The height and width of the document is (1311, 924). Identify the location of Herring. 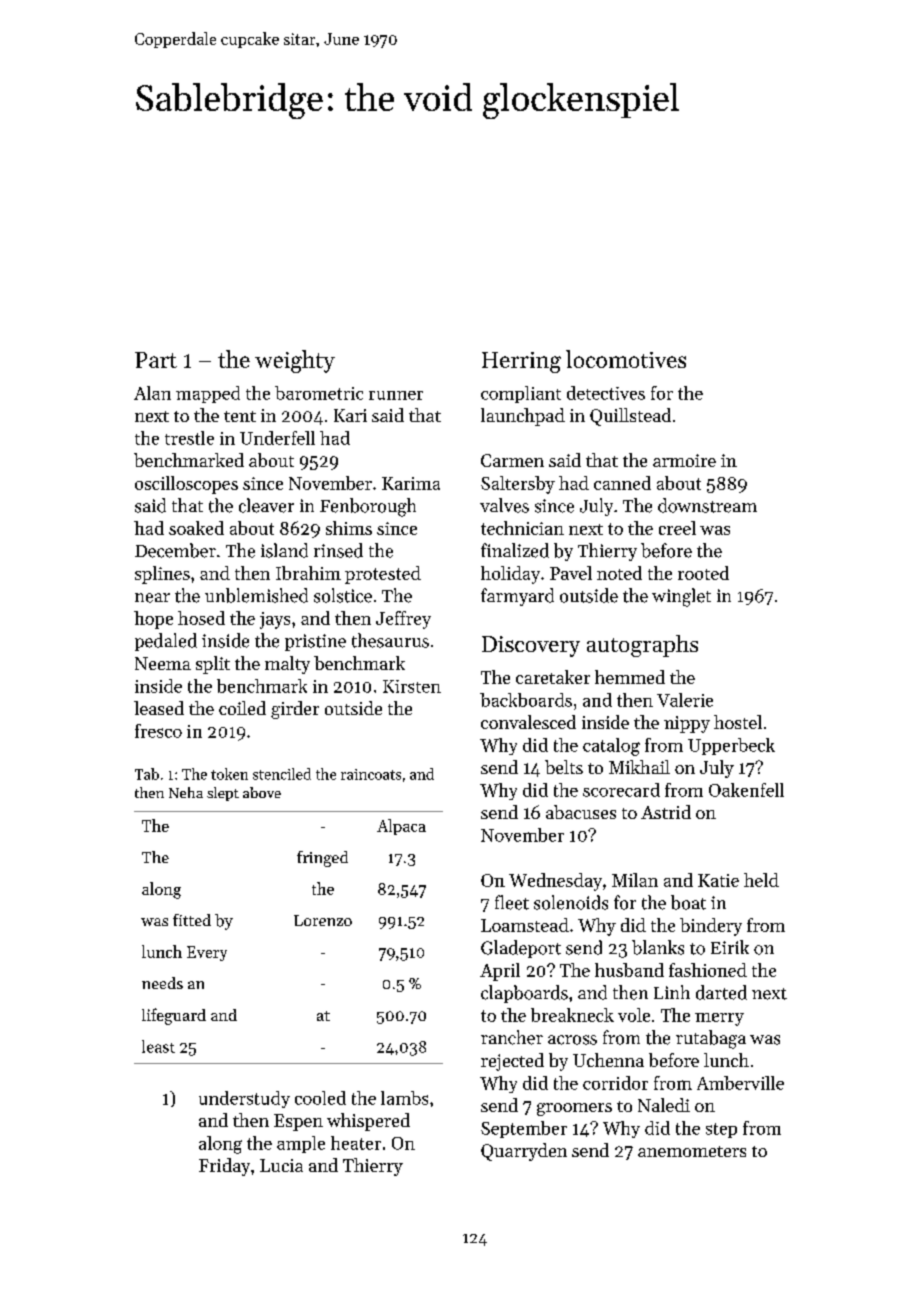
(521, 362).
